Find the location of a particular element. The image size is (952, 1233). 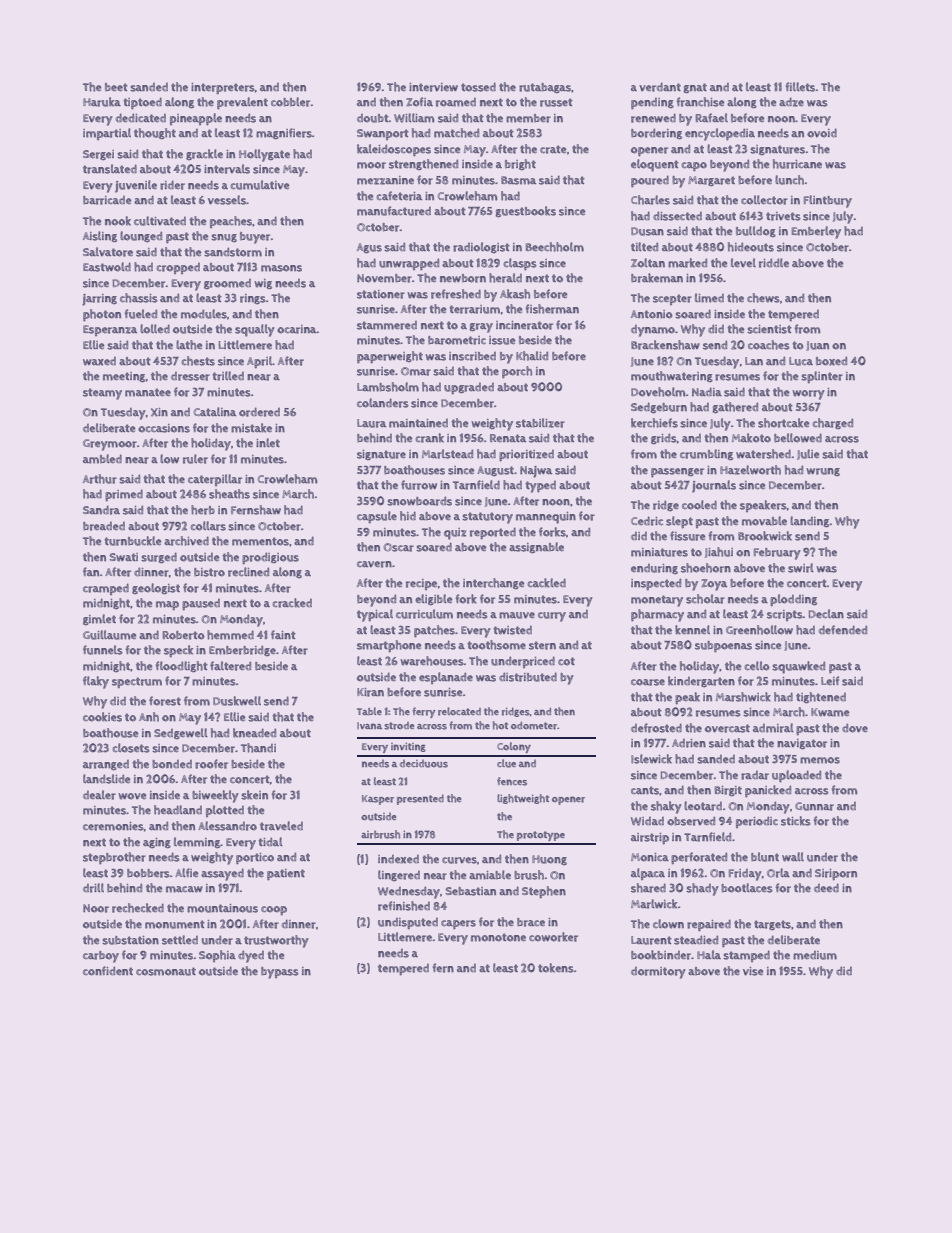

hemmed is located at coordinates (230, 635).
